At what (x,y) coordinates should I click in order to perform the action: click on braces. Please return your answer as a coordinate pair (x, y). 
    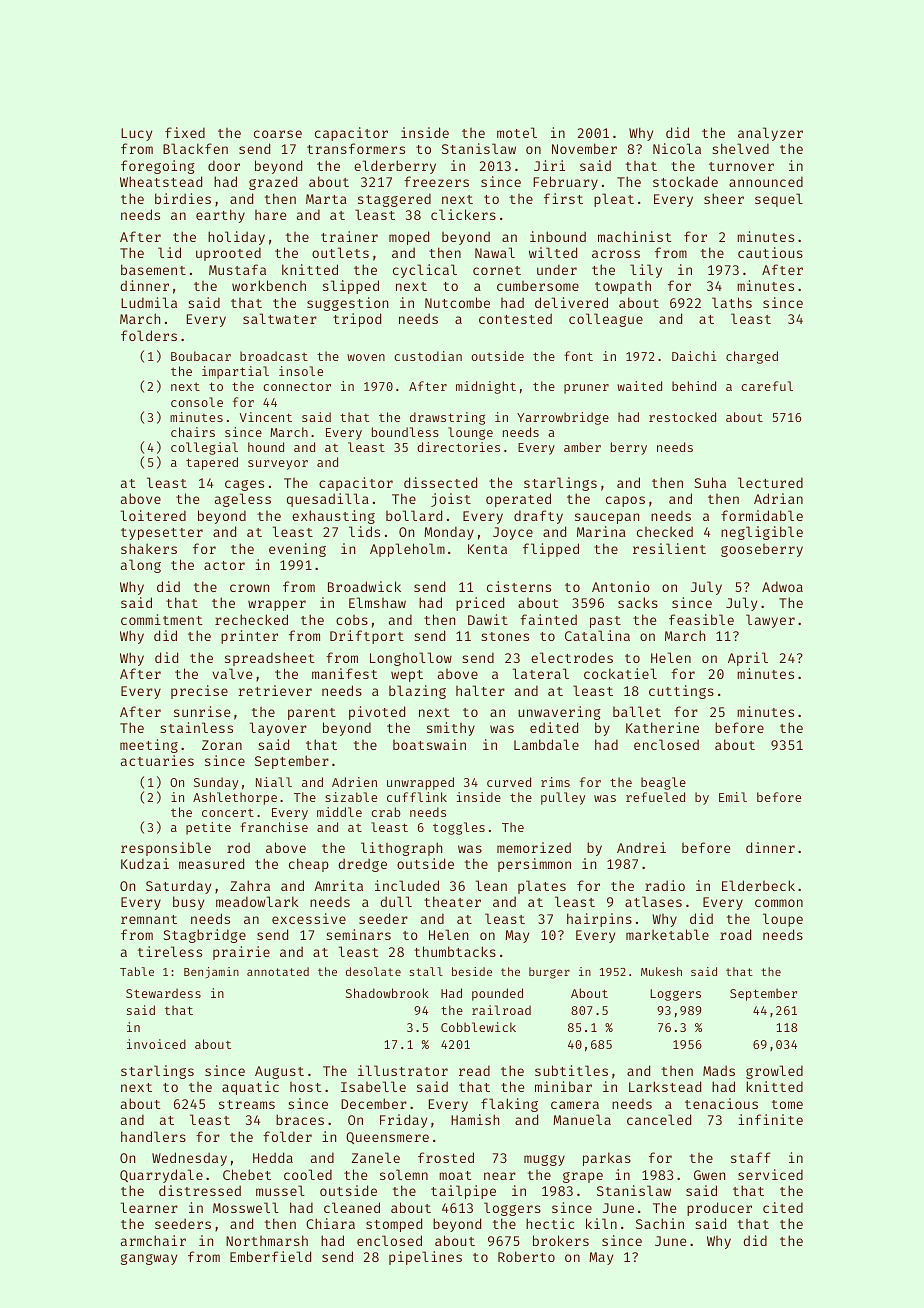
    Looking at the image, I should click on (300, 1119).
